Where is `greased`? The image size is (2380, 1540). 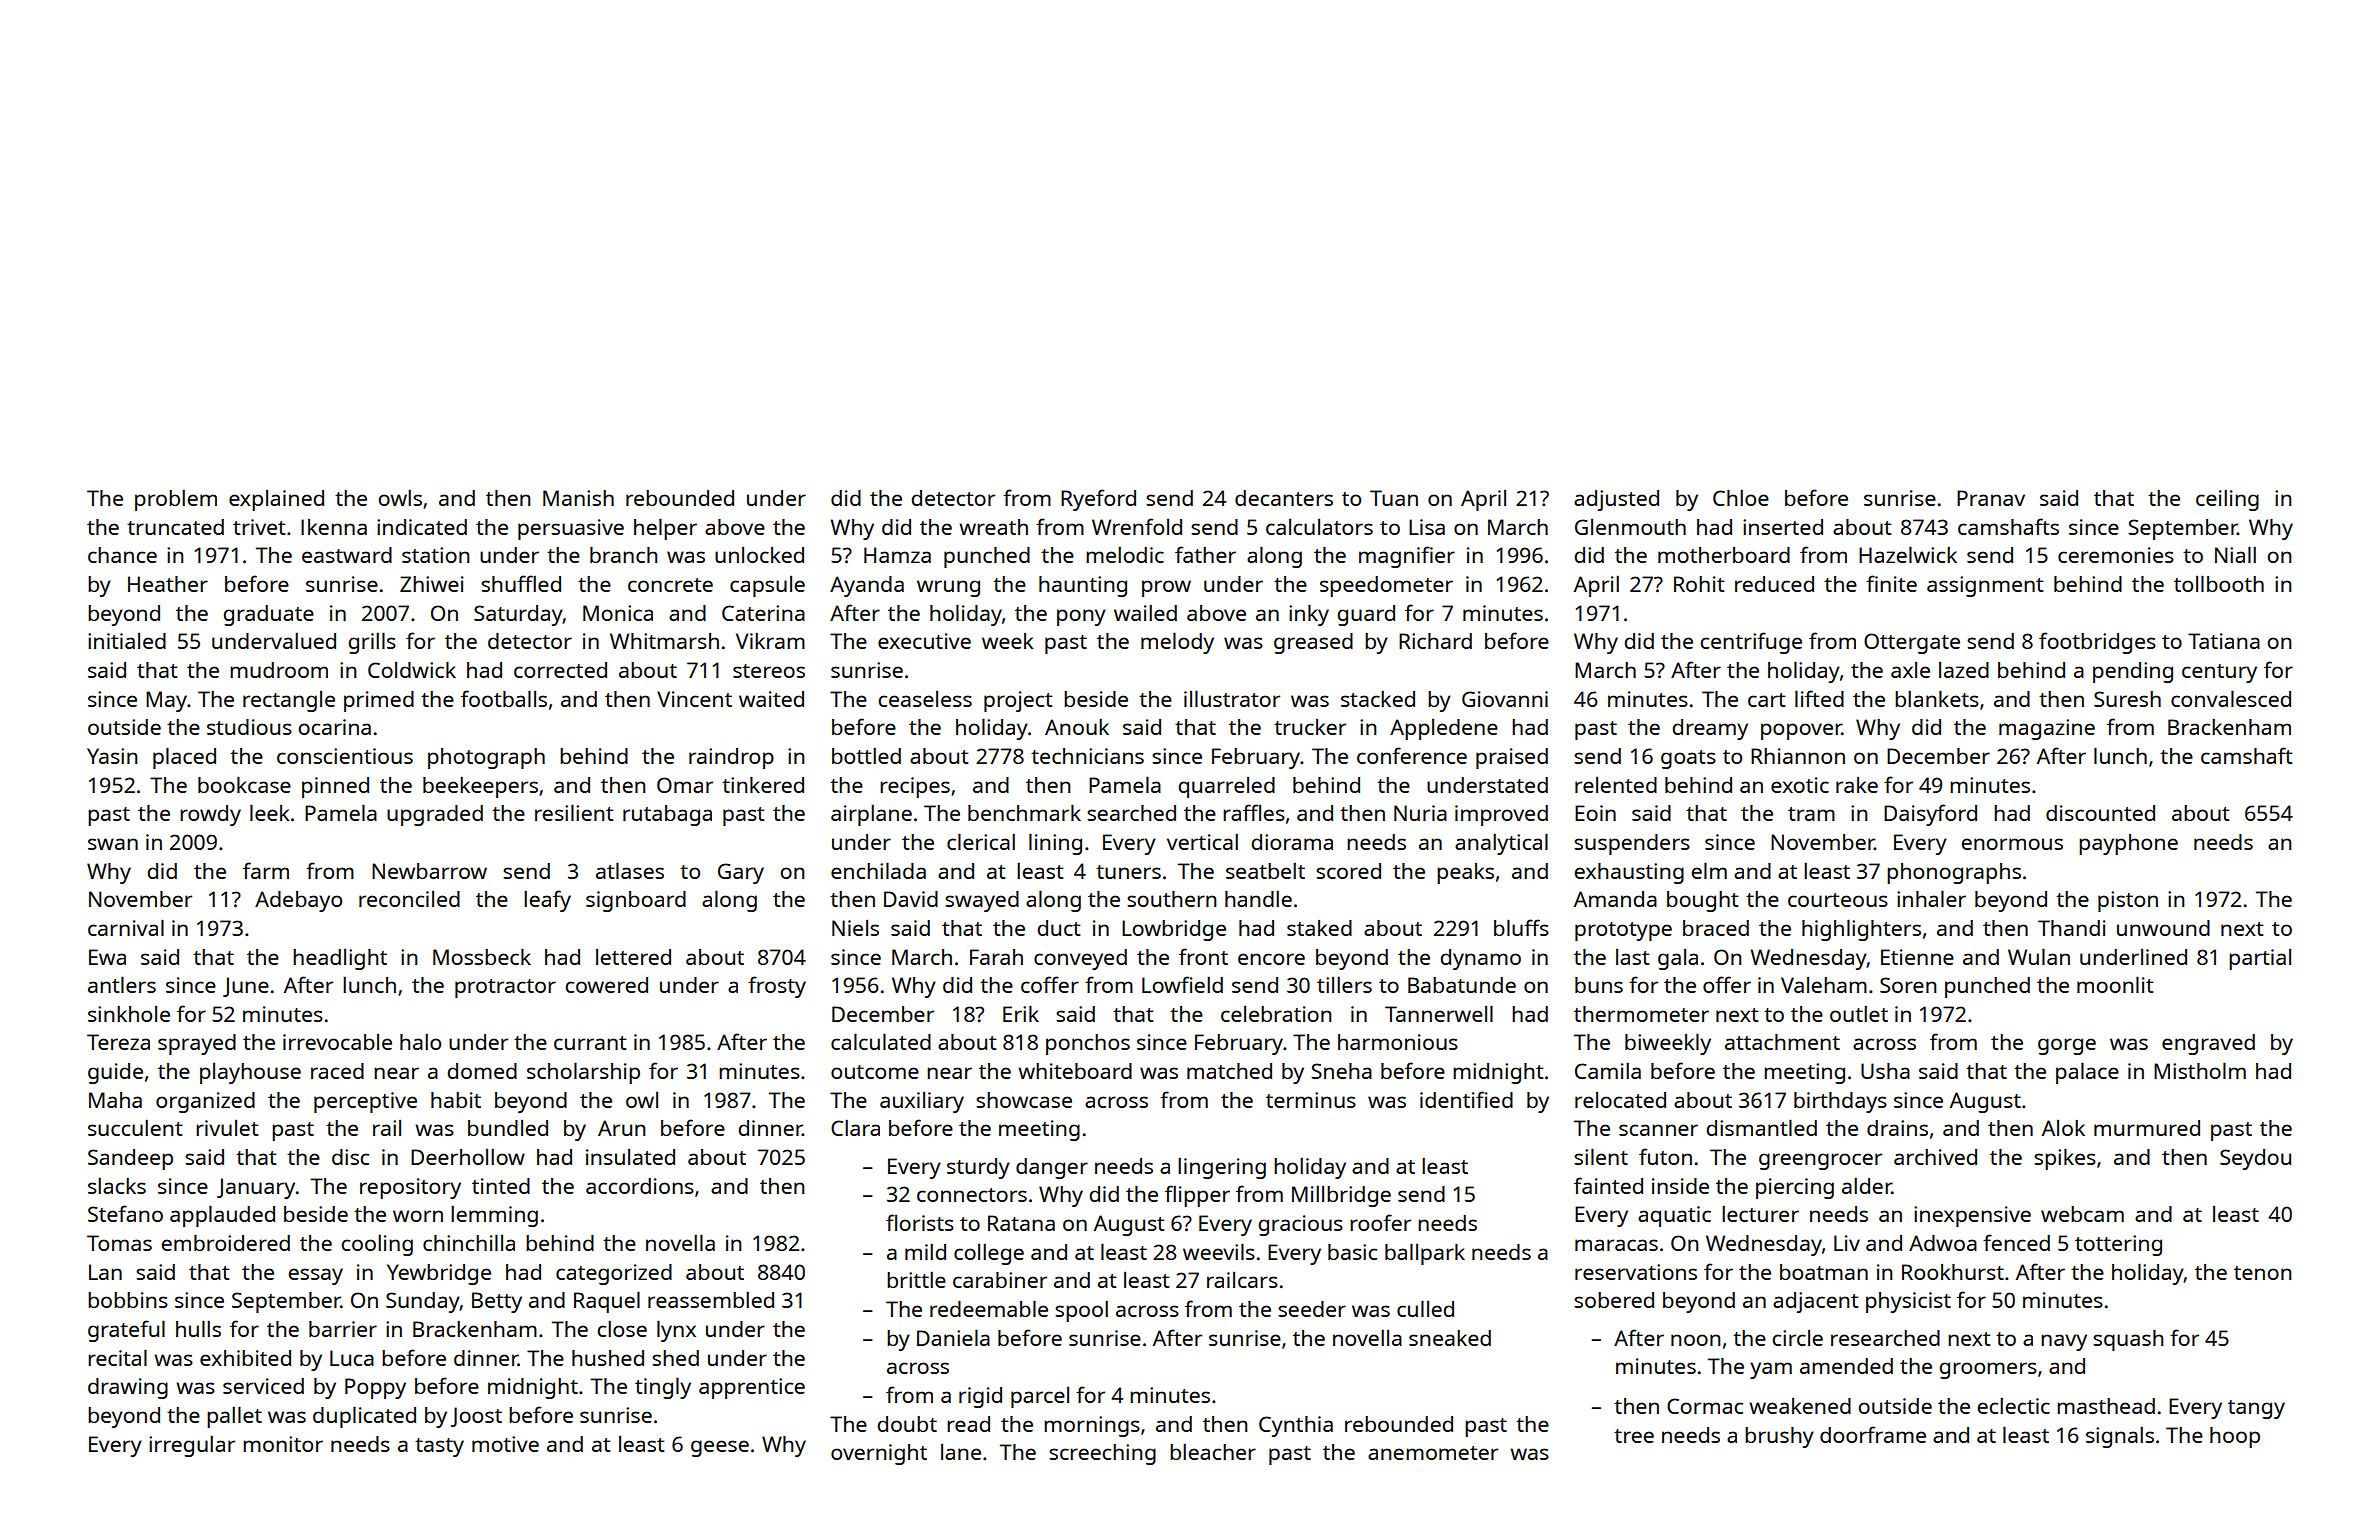 greased is located at coordinates (1313, 643).
